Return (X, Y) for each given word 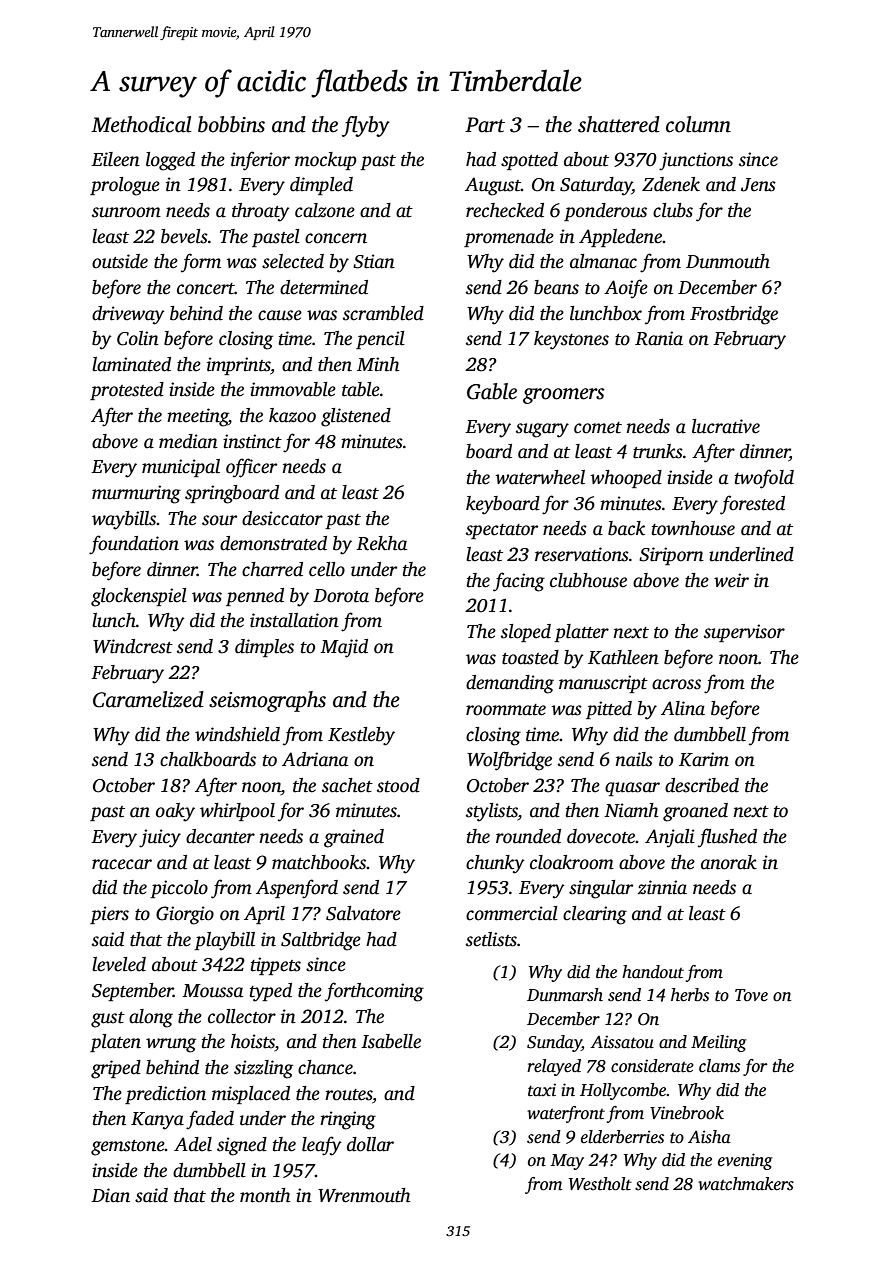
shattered (619, 124)
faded (210, 1120)
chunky (495, 864)
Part (485, 125)
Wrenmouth (364, 1195)
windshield (237, 734)
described (702, 785)
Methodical (141, 124)
